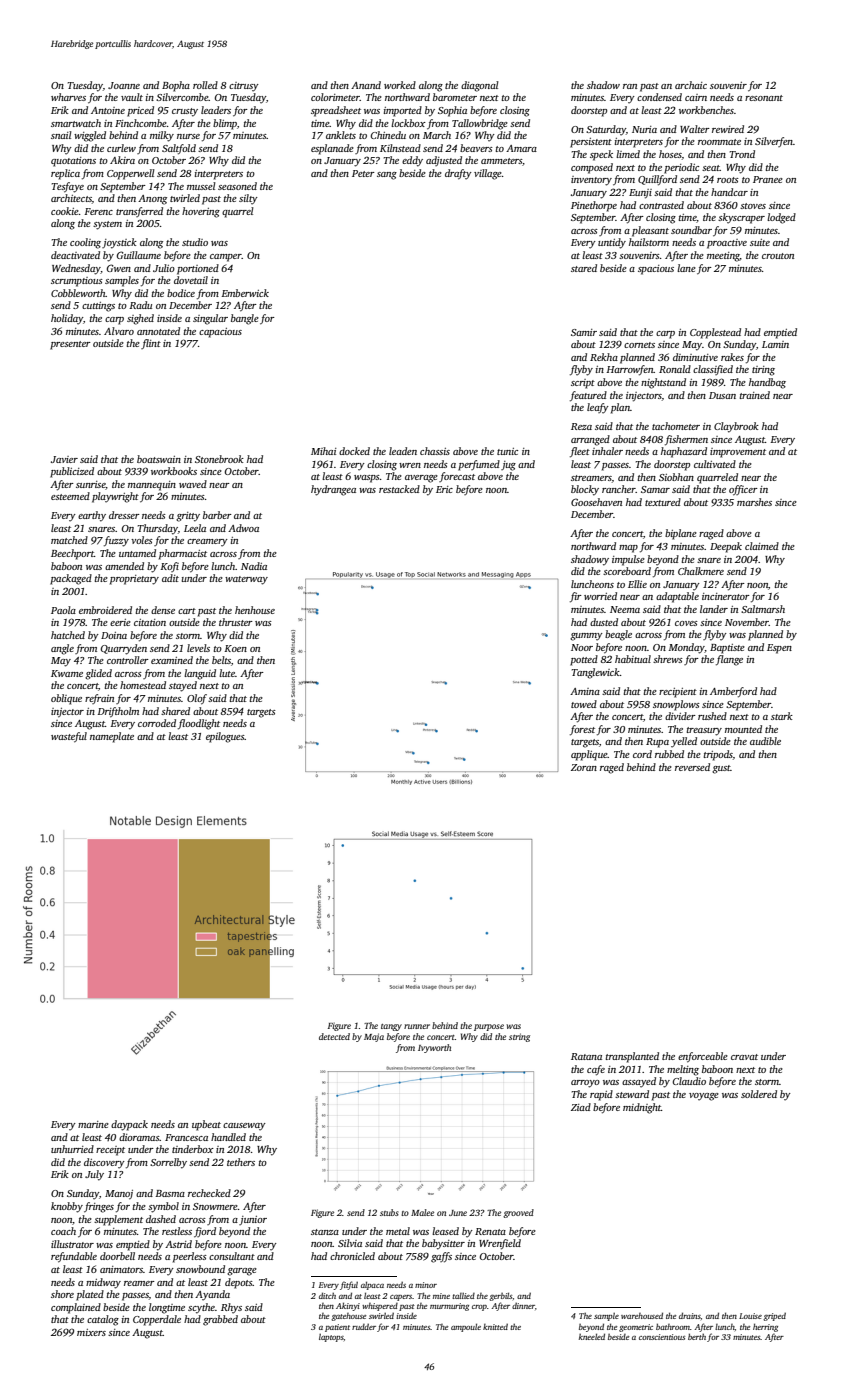  What do you see at coordinates (176, 86) in the screenshot?
I see `Bopha` at bounding box center [176, 86].
